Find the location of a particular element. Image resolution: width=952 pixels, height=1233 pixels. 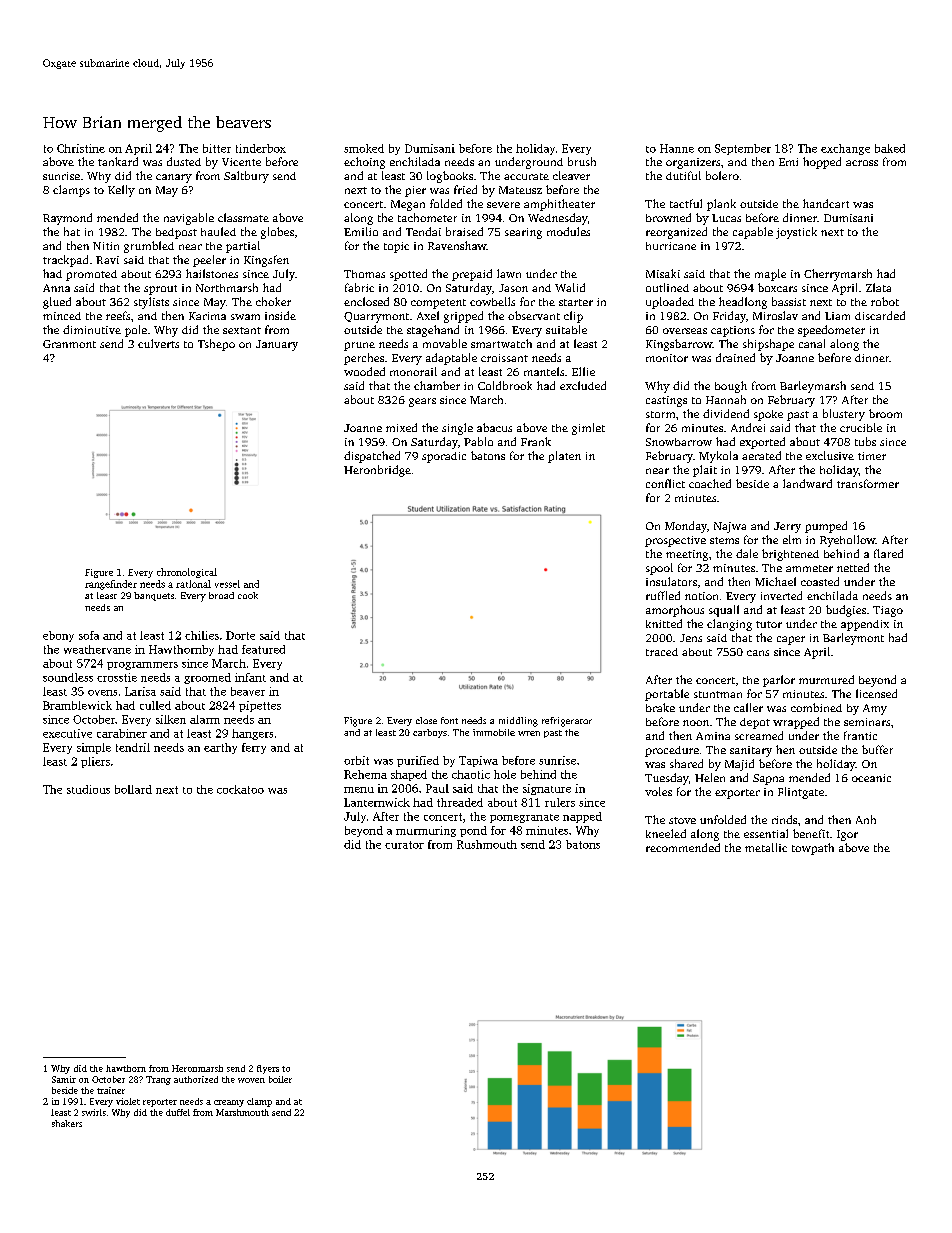

studious is located at coordinates (88, 789).
